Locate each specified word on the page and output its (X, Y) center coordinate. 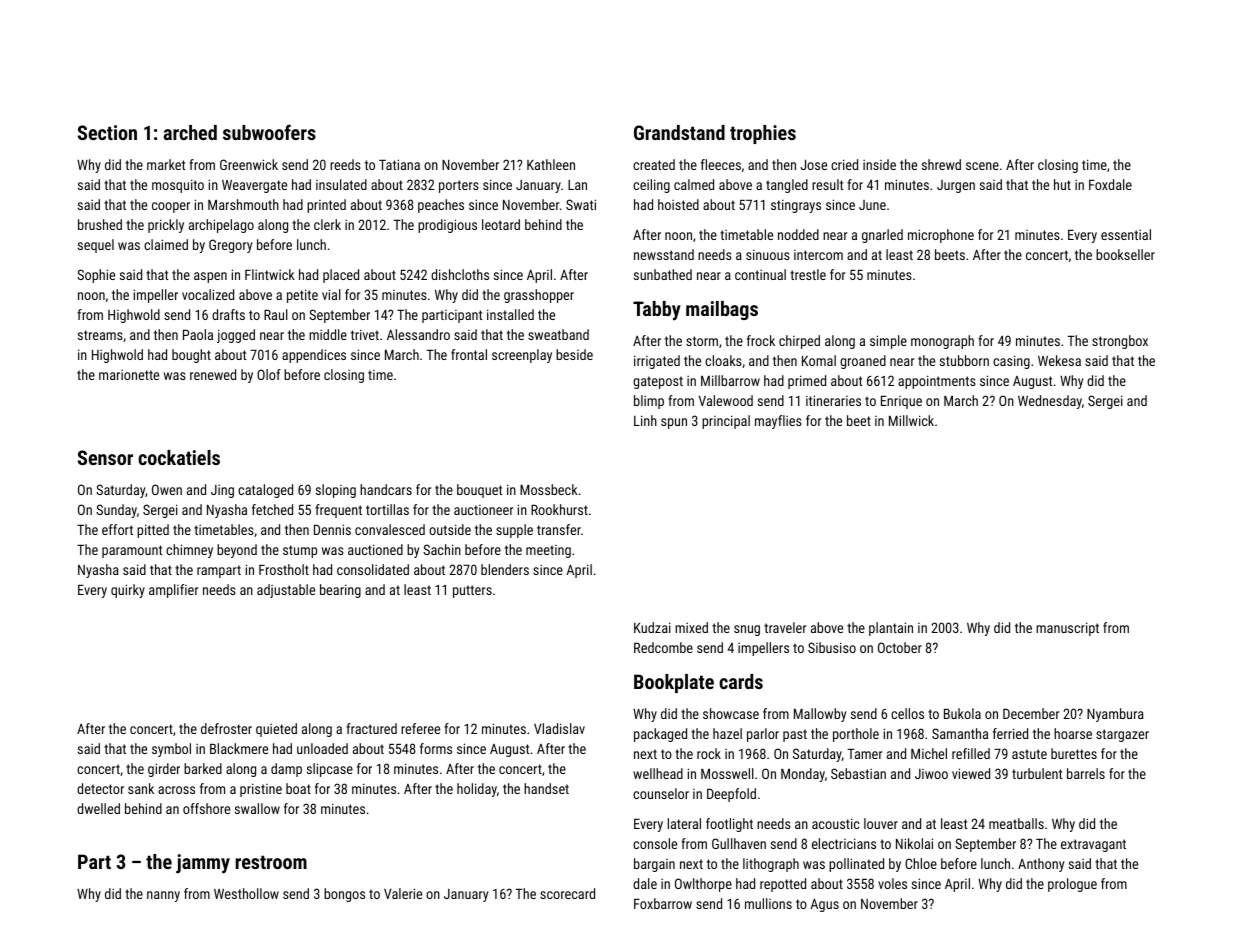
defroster (226, 728)
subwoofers (269, 132)
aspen (210, 277)
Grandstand (679, 132)
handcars (386, 489)
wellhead (658, 773)
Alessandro (418, 334)
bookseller (1125, 254)
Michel (929, 753)
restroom (271, 862)
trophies (763, 134)
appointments (937, 382)
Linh (645, 420)
